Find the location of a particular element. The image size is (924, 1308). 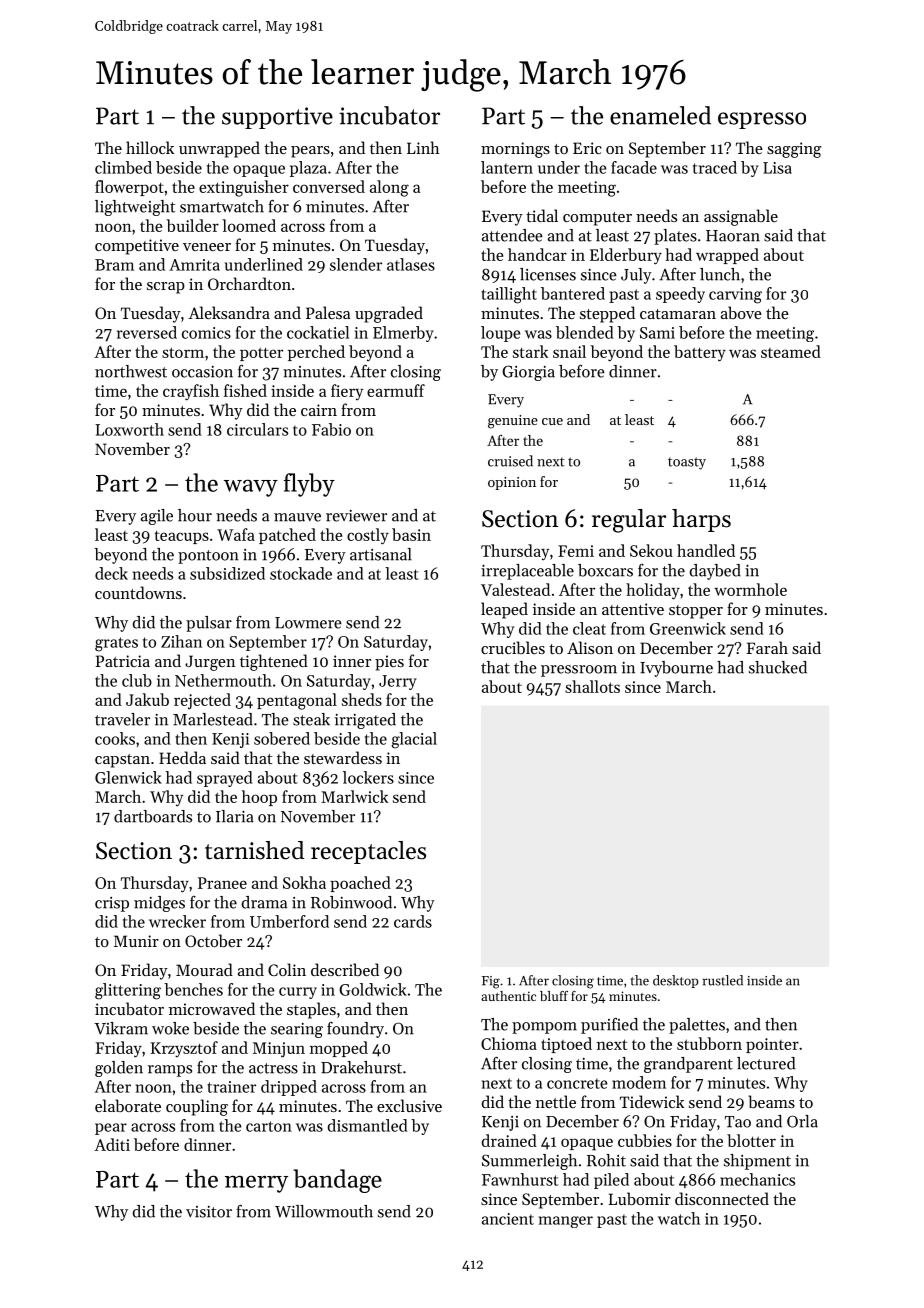

Vikram is located at coordinates (121, 1028).
